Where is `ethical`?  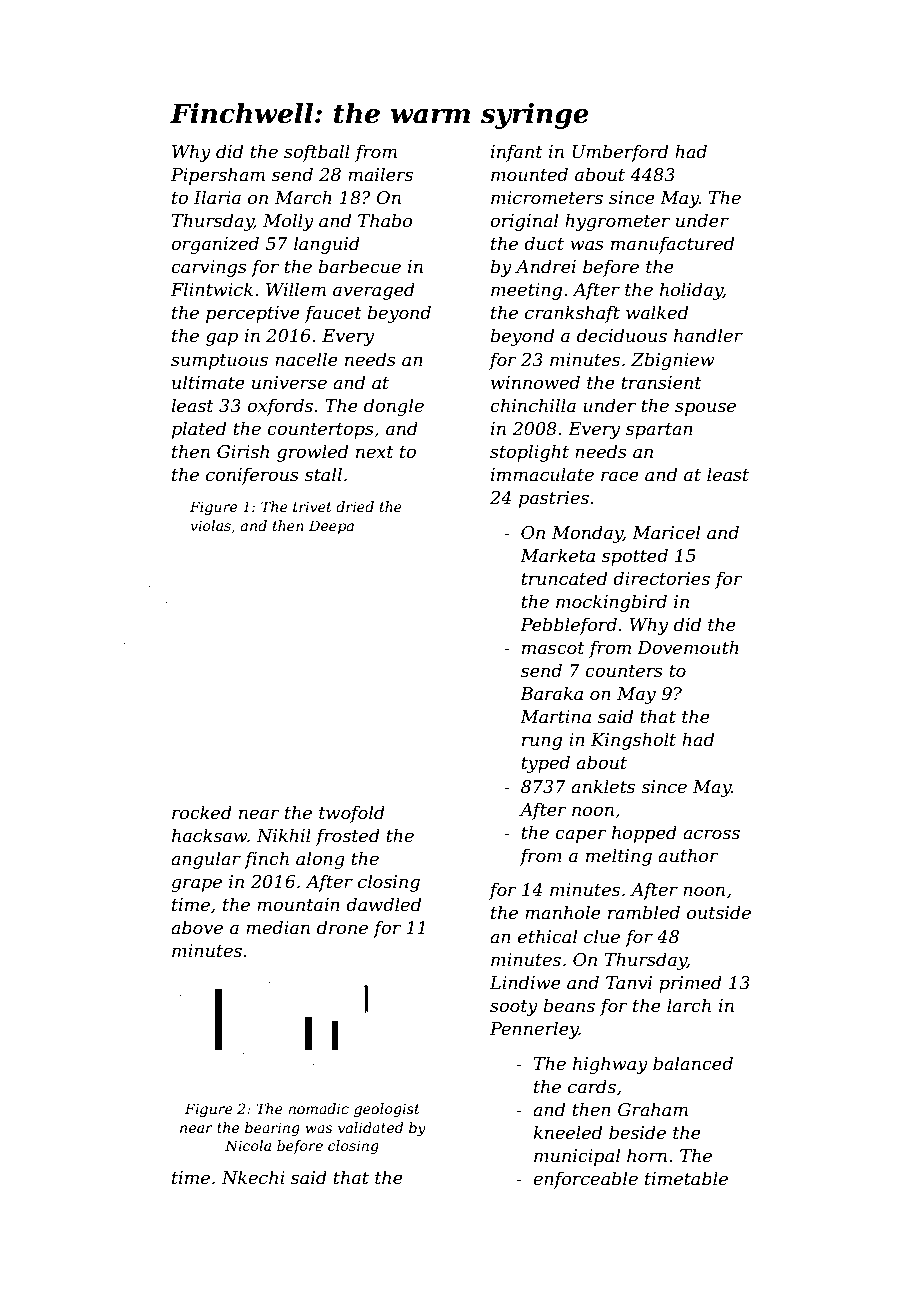
ethical is located at coordinates (547, 936).
